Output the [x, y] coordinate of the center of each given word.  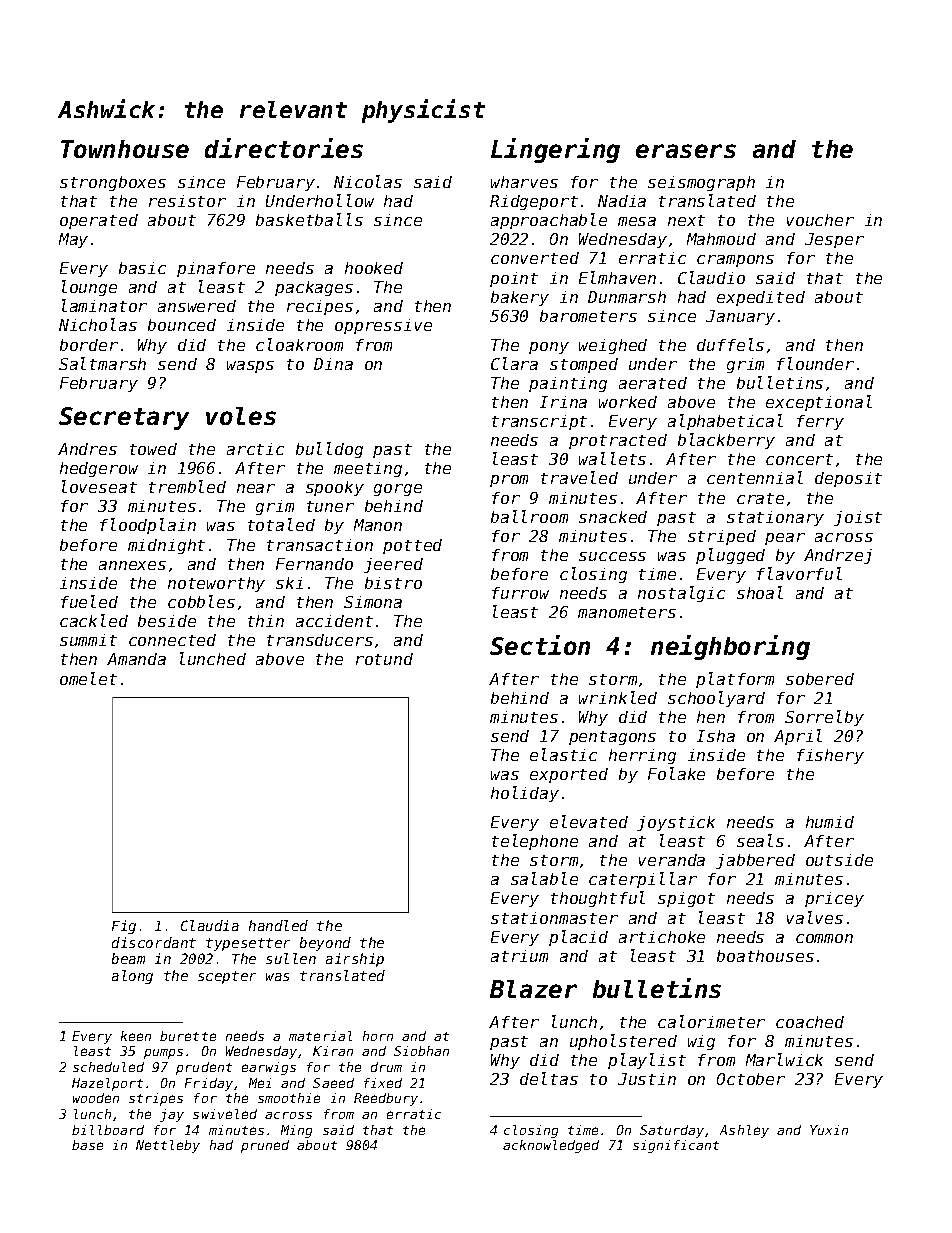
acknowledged [551, 1146]
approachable [549, 221]
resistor [187, 201]
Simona [373, 602]
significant [676, 1146]
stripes [156, 1099]
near [256, 488]
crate [760, 498]
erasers [686, 151]
